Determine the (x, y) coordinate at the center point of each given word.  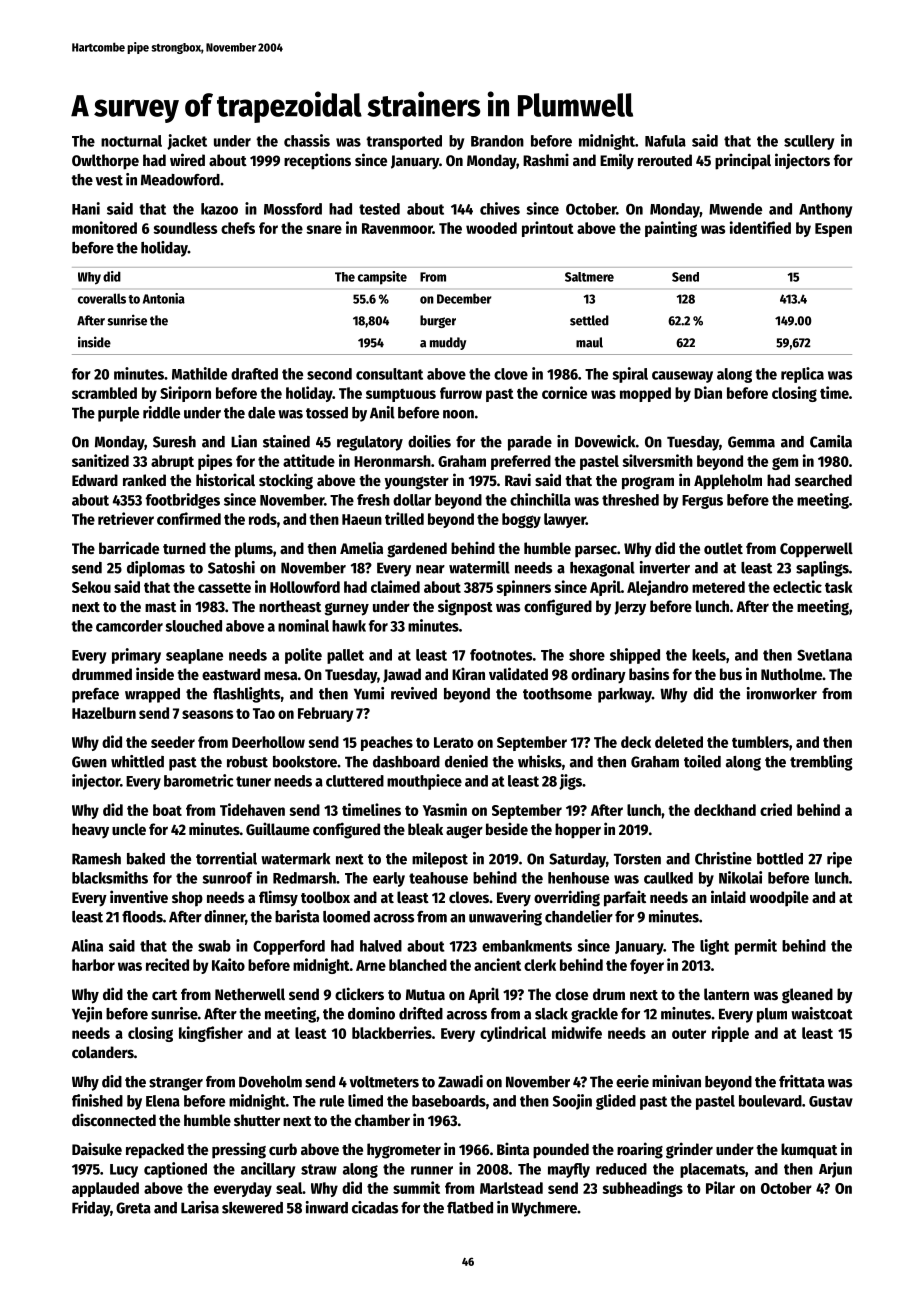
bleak (425, 829)
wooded (491, 228)
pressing (239, 1150)
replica (802, 375)
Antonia (164, 298)
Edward (95, 480)
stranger (176, 1084)
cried (776, 809)
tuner (253, 781)
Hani (86, 208)
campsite (382, 278)
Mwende (735, 209)
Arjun (835, 1170)
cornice (564, 392)
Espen (833, 230)
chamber (382, 1120)
